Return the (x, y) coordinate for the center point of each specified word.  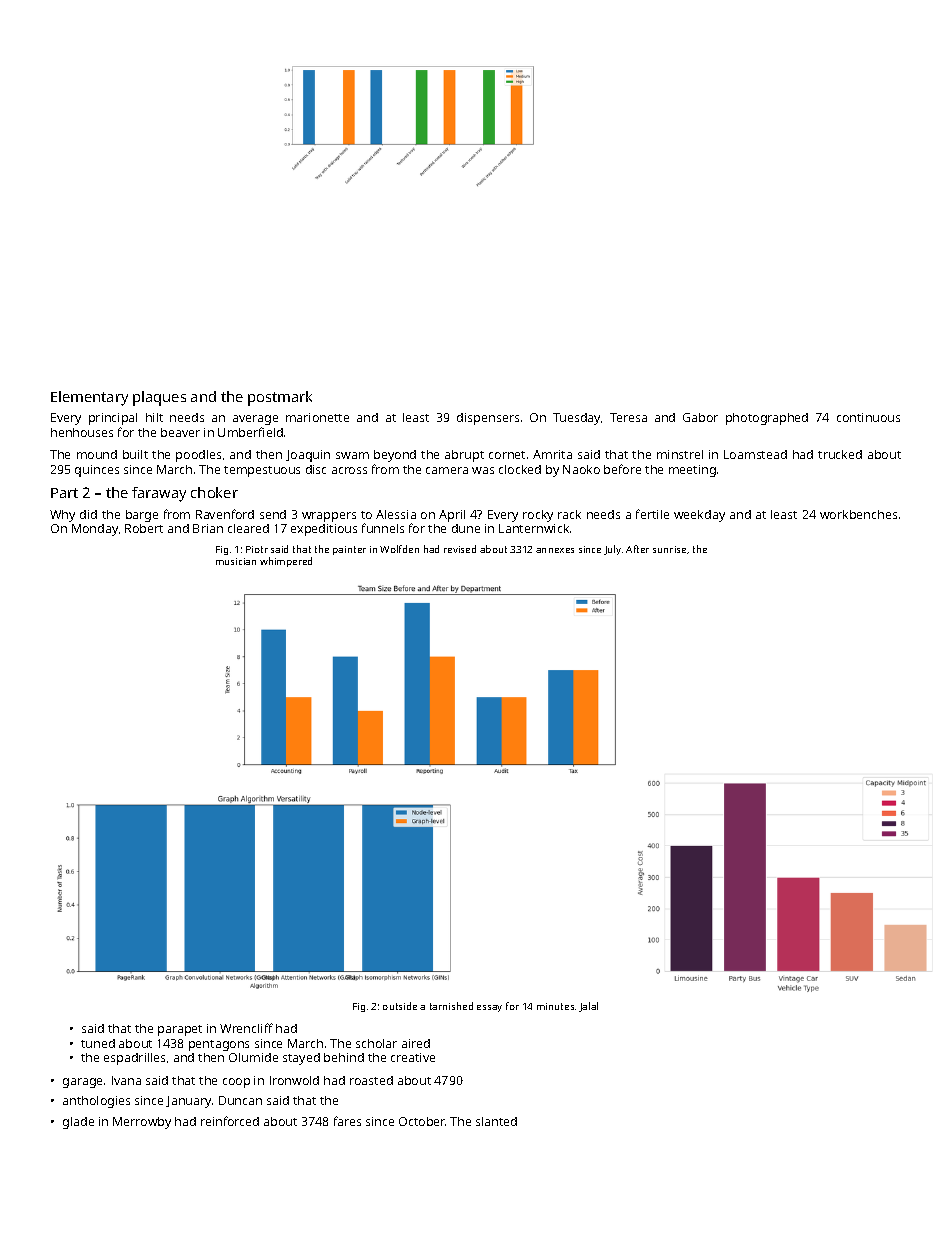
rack (569, 514)
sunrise (669, 549)
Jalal (588, 1007)
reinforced (230, 1121)
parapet (180, 1030)
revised (460, 549)
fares (347, 1121)
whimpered (286, 562)
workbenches (858, 514)
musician (236, 561)
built (135, 454)
